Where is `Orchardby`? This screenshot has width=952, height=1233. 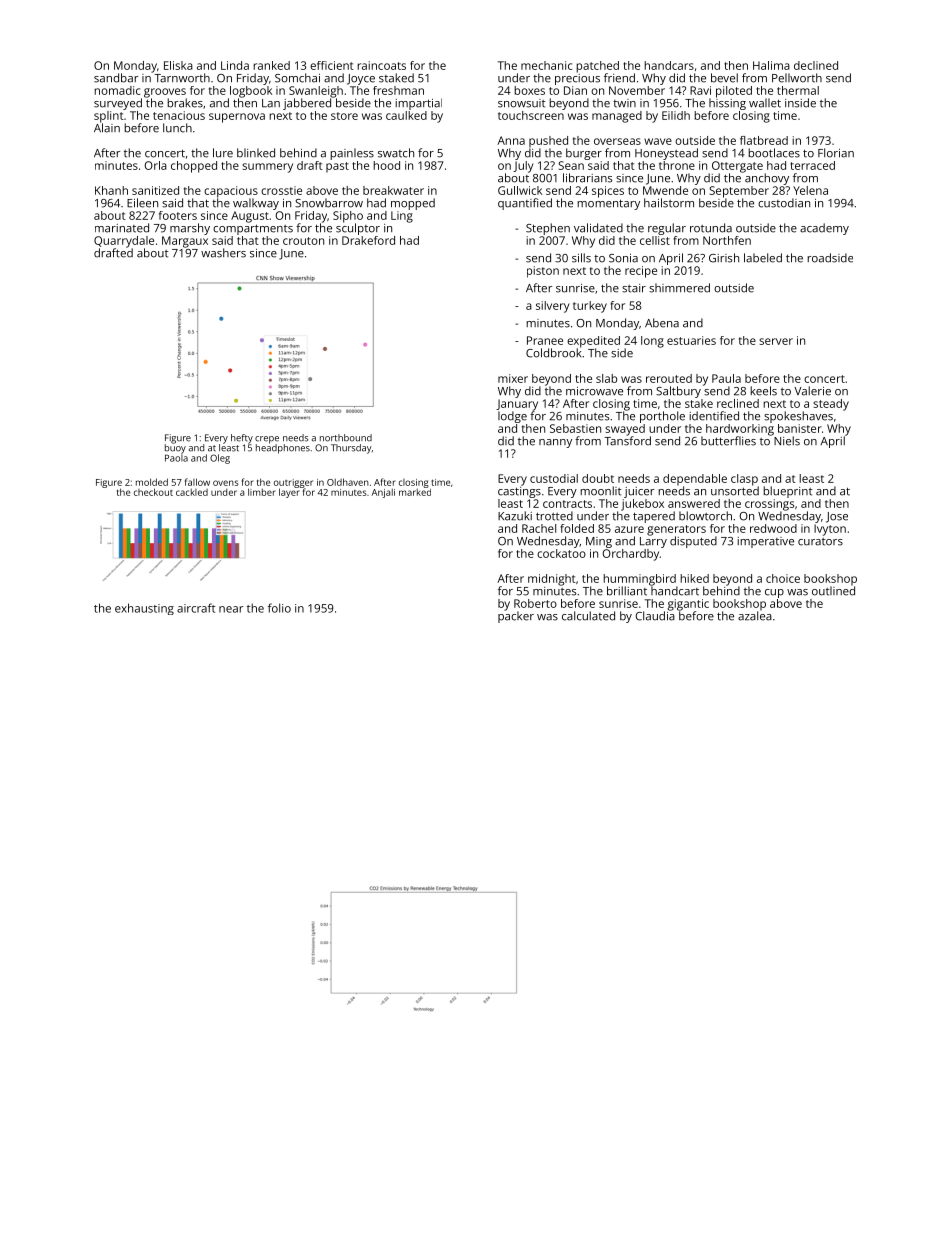
Orchardby is located at coordinates (630, 555).
